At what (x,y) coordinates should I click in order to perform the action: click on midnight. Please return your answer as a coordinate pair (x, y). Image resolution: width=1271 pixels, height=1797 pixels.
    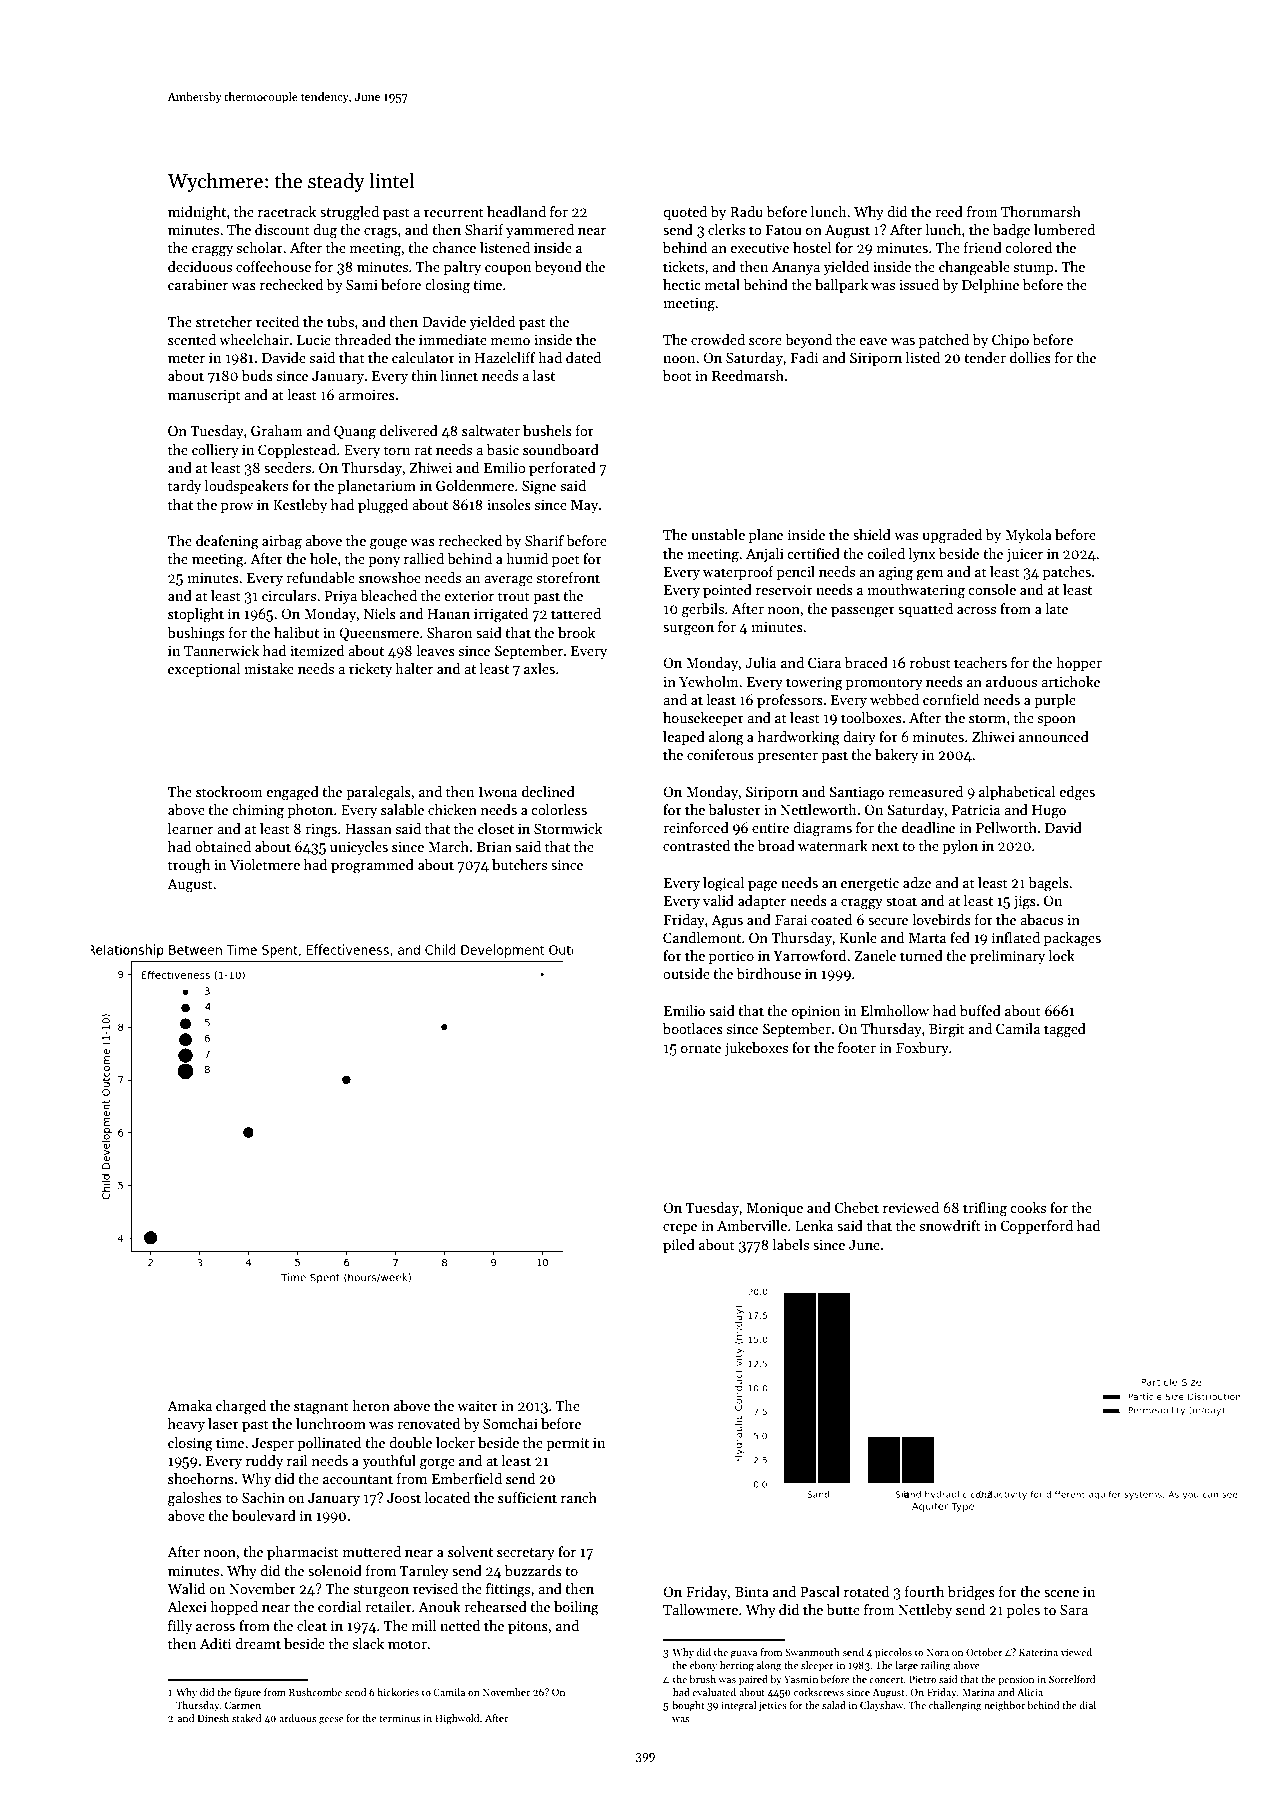
    Looking at the image, I should click on (197, 213).
